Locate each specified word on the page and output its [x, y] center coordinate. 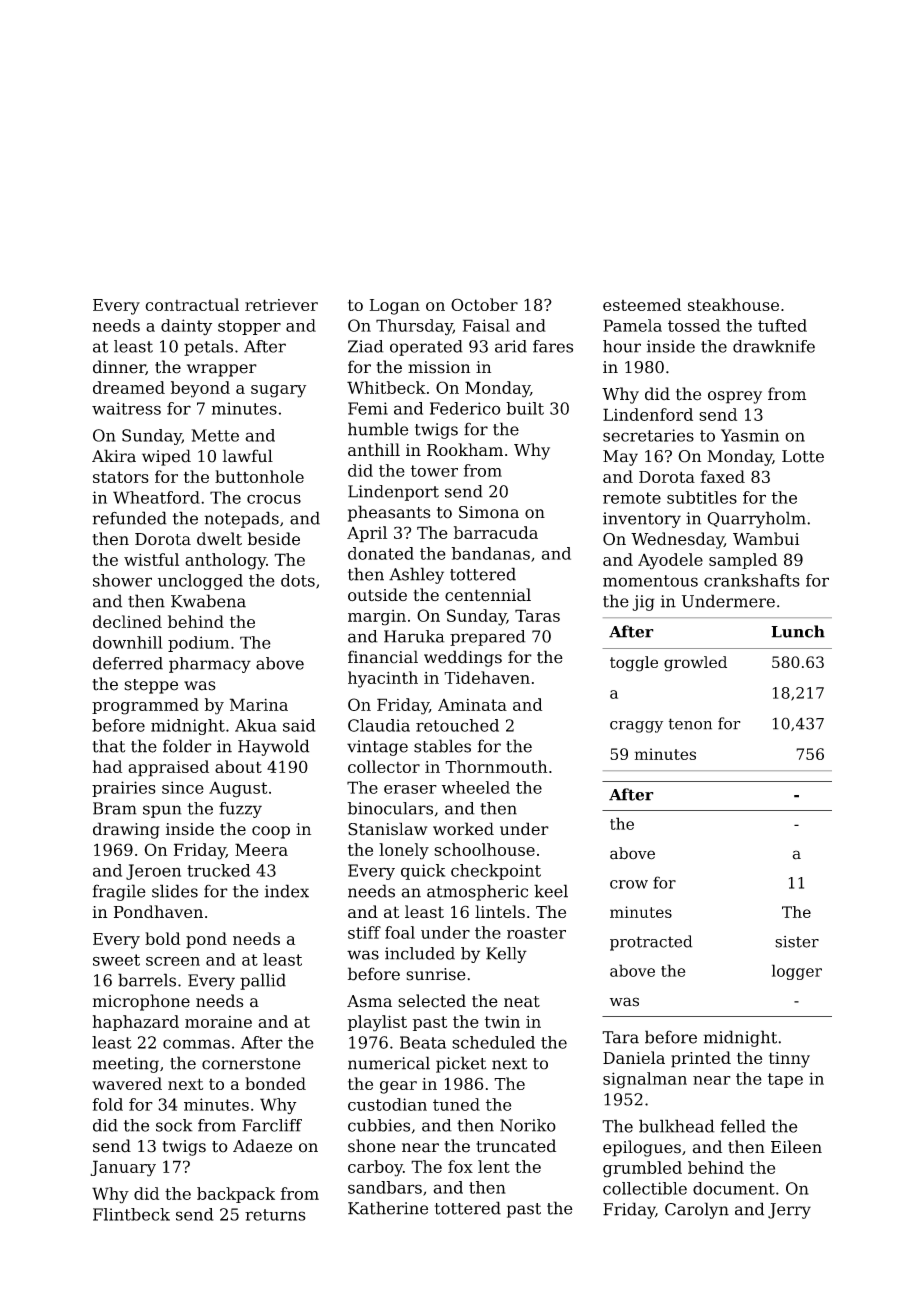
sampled [743, 561]
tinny [789, 1060]
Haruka [414, 636]
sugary [278, 391]
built [525, 408]
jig [643, 603]
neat [522, 1002]
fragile [119, 892]
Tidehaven [487, 677]
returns [275, 1215]
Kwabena [208, 601]
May [620, 458]
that [108, 746]
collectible [645, 1188]
